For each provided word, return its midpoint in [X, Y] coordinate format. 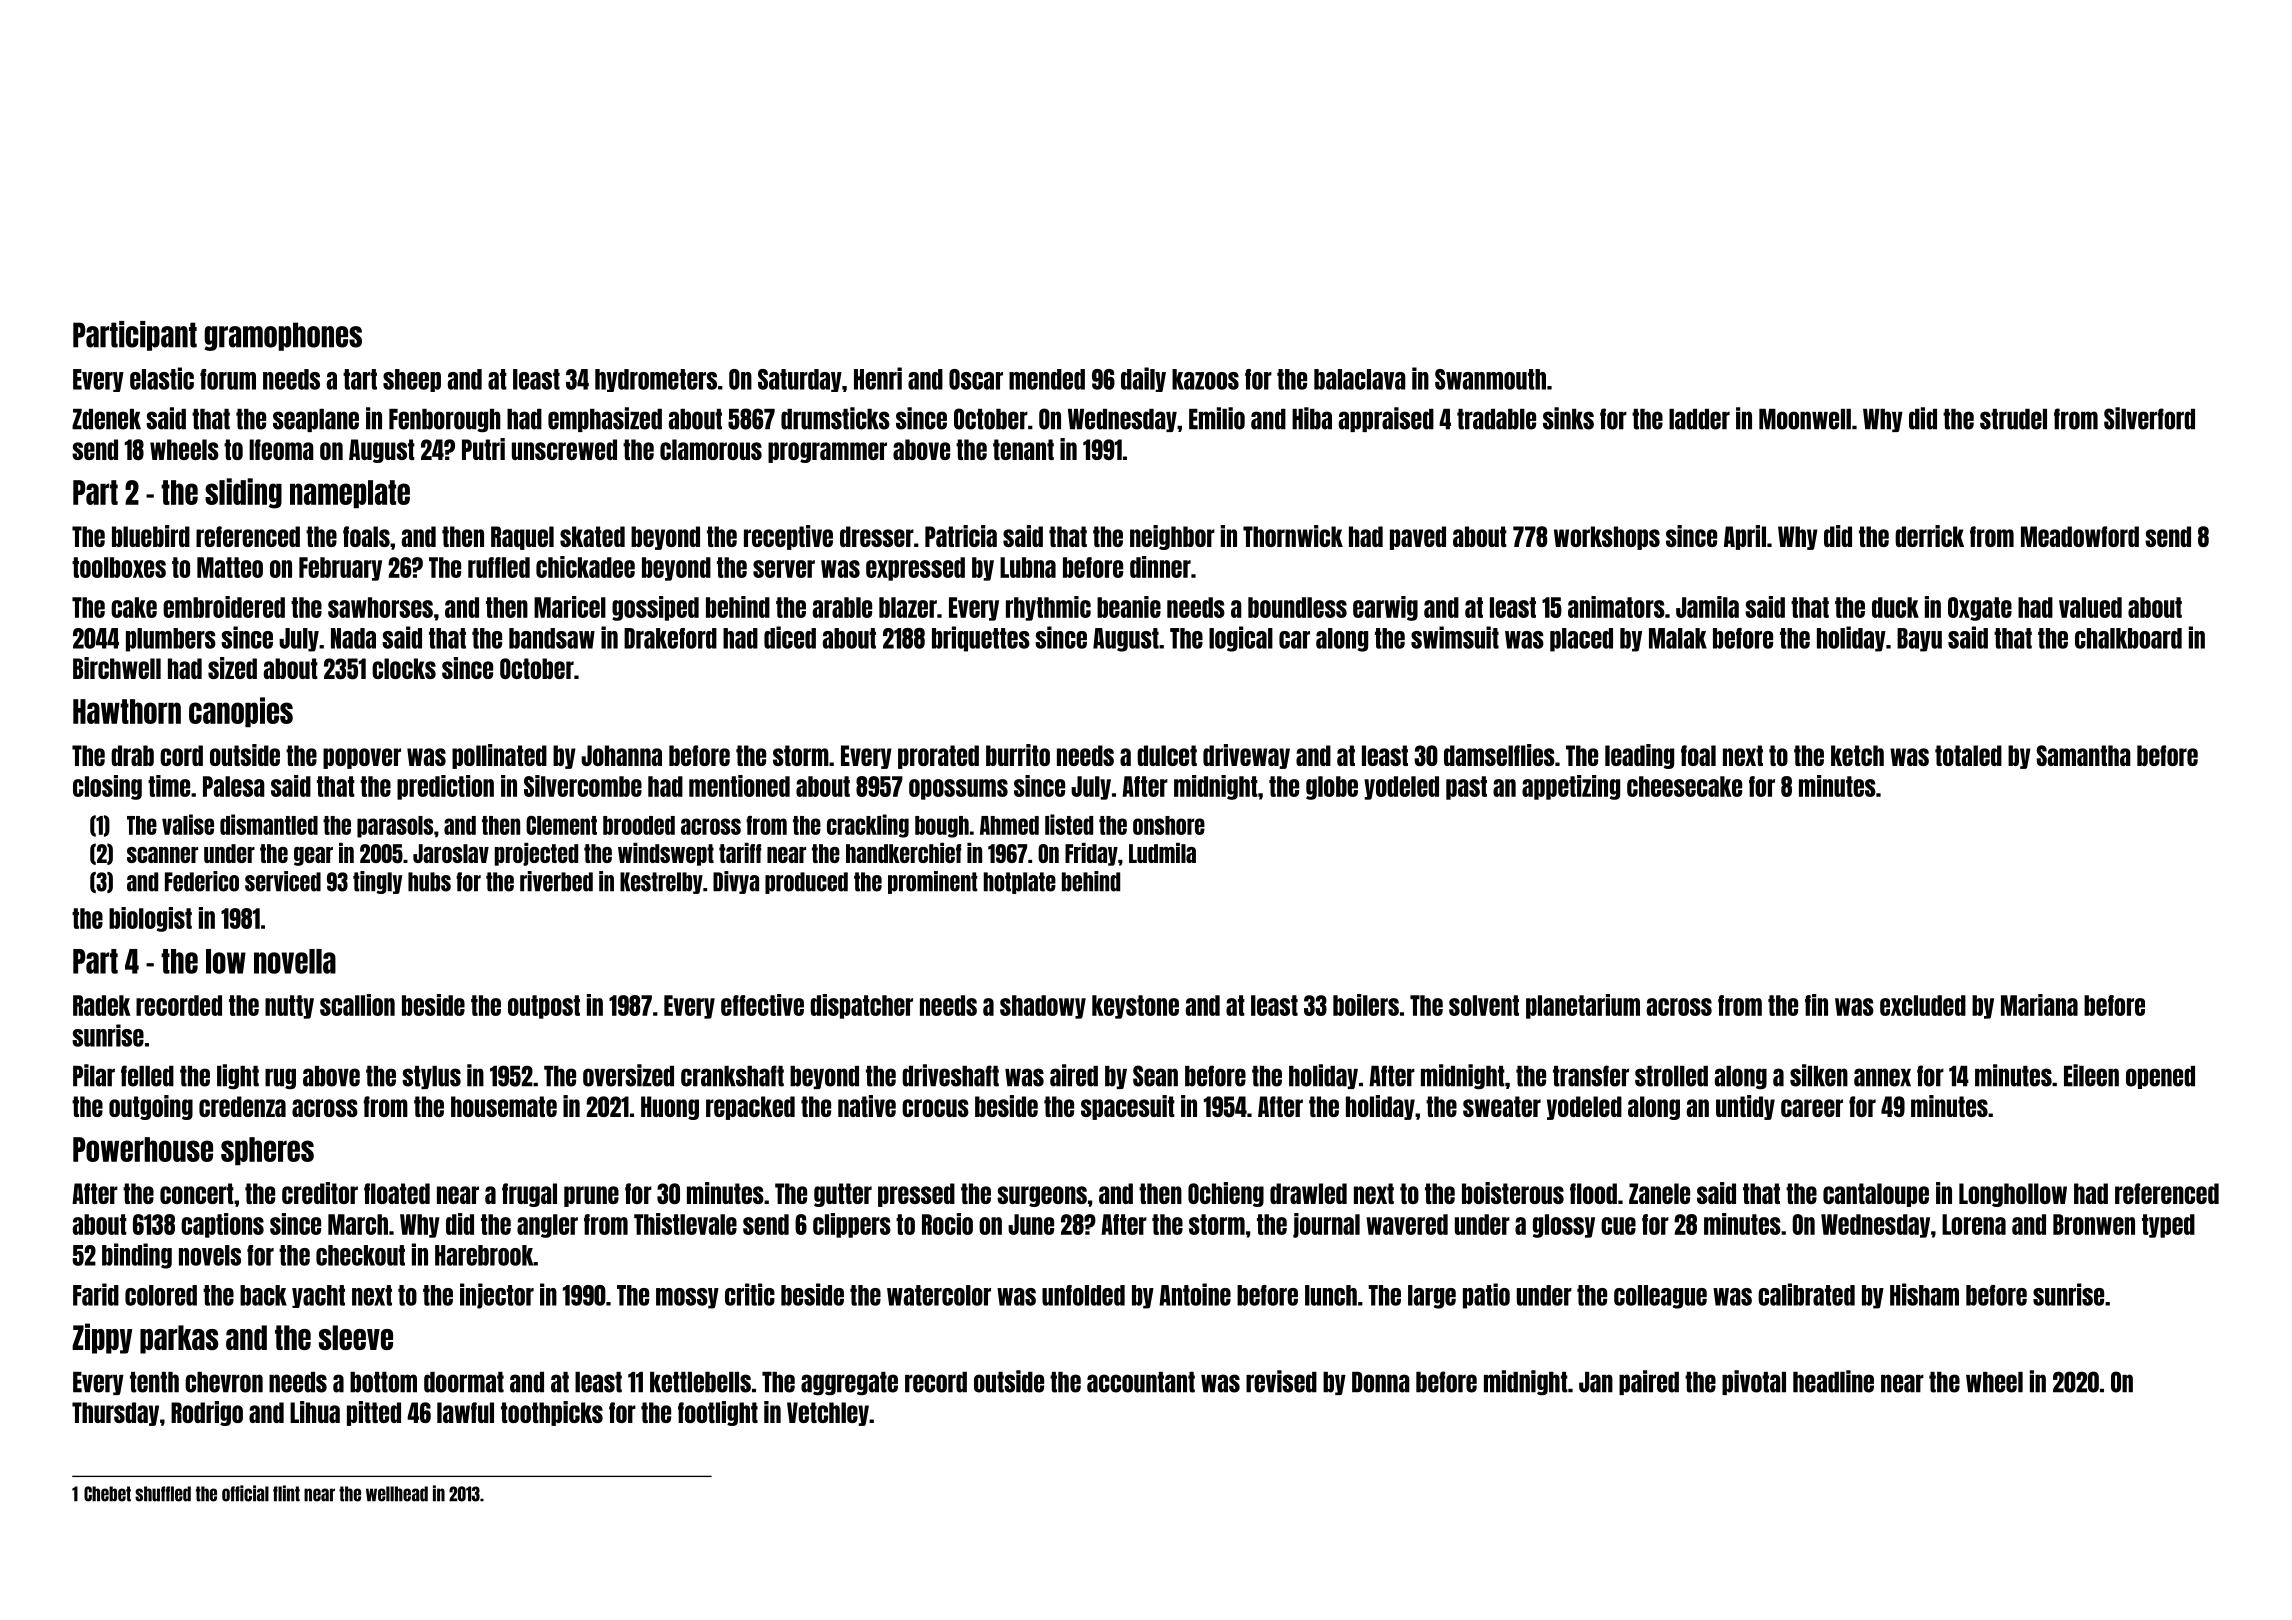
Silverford [2149, 418]
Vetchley [828, 1414]
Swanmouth [1490, 379]
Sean [1155, 1076]
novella [295, 961]
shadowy [1043, 1007]
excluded [1923, 1005]
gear [313, 856]
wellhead [397, 1494]
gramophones [283, 336]
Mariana [2039, 1005]
